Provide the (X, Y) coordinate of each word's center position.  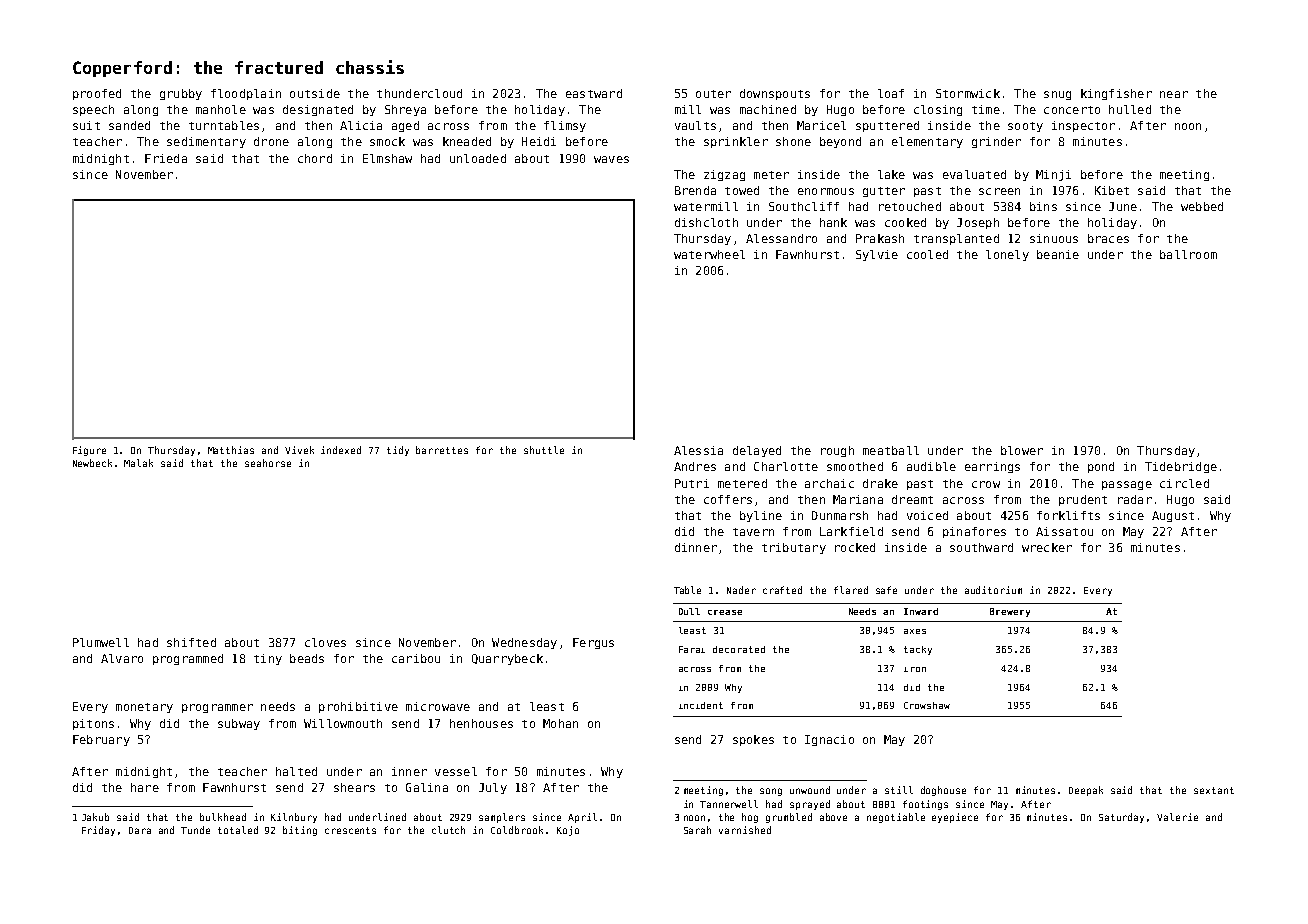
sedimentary (206, 142)
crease (725, 612)
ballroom (1188, 254)
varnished (745, 830)
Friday (98, 831)
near (1174, 94)
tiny (268, 659)
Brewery (1010, 612)
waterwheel (709, 254)
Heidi (539, 141)
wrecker (1047, 547)
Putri (692, 483)
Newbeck (92, 463)
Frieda (166, 158)
